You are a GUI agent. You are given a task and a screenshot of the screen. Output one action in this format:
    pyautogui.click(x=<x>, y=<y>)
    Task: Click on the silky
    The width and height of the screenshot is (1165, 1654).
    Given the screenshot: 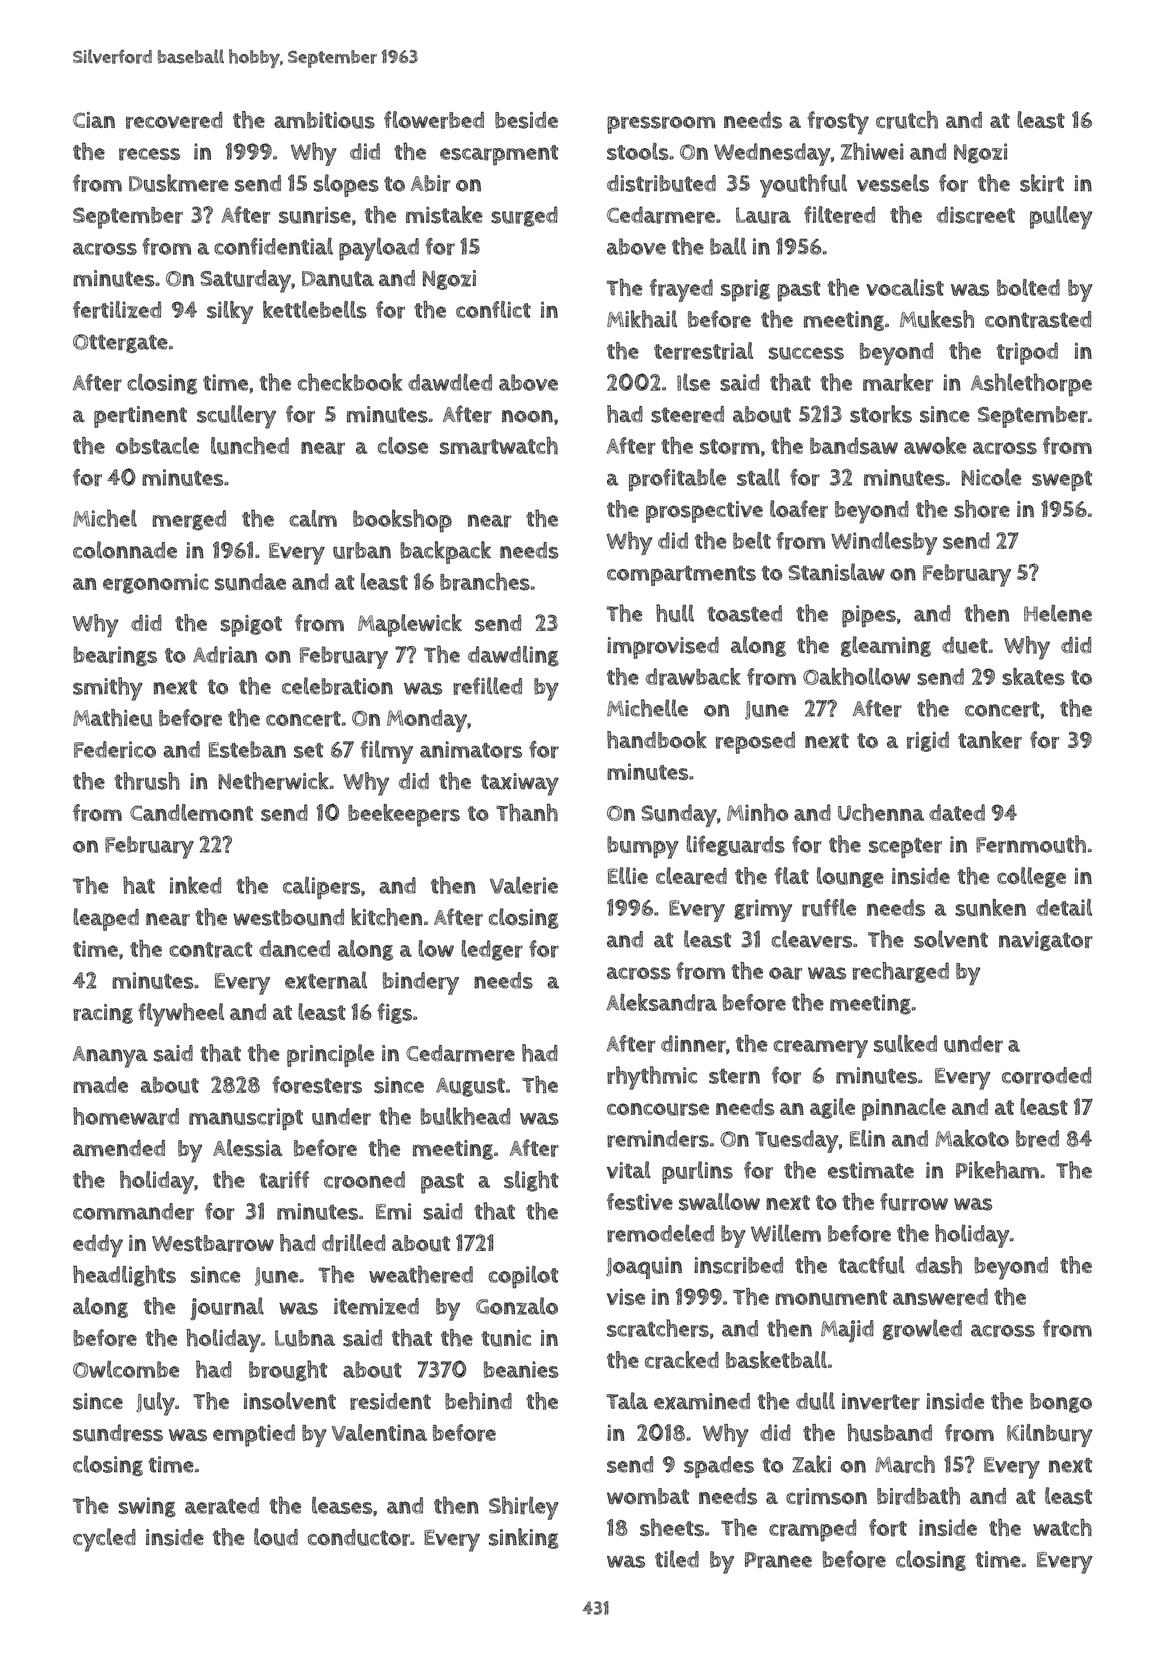 What is the action you would take?
    pyautogui.click(x=230, y=312)
